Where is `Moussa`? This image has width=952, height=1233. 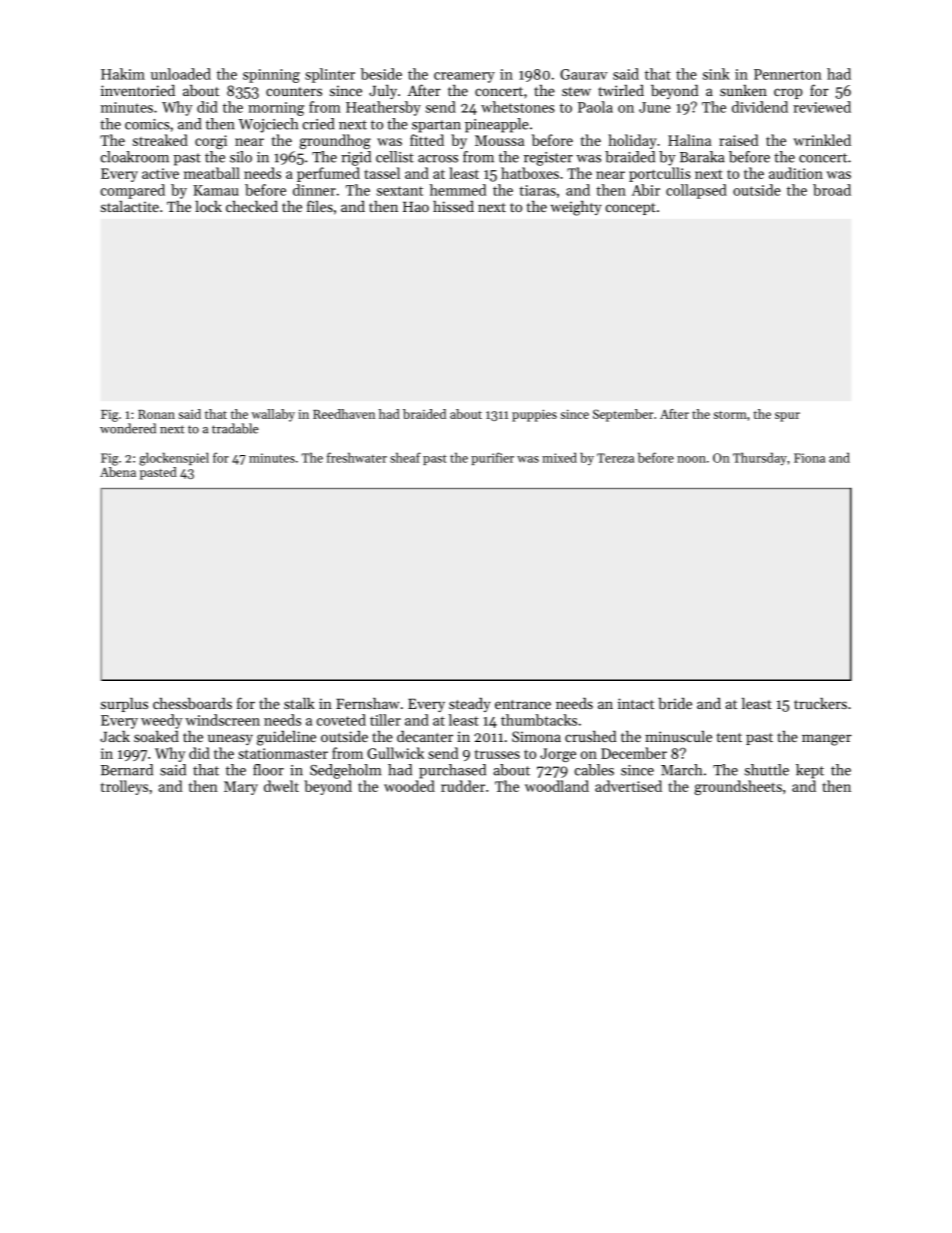 Moussa is located at coordinates (499, 140).
